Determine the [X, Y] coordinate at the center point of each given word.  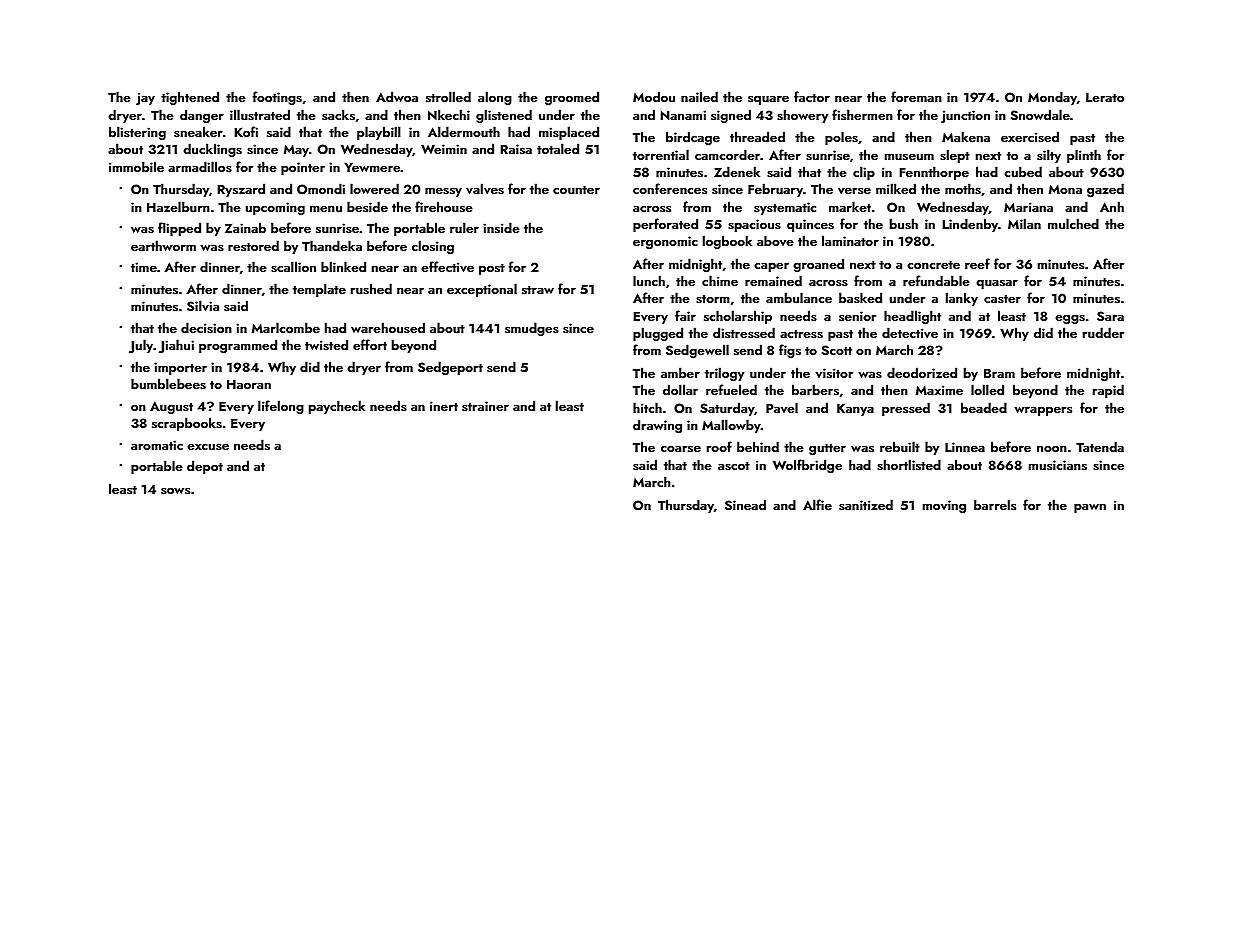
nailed [699, 96]
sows [175, 491]
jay [145, 98]
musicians [1058, 465]
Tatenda [1100, 446]
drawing [657, 426]
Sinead [745, 505]
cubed [1023, 171]
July [141, 346]
